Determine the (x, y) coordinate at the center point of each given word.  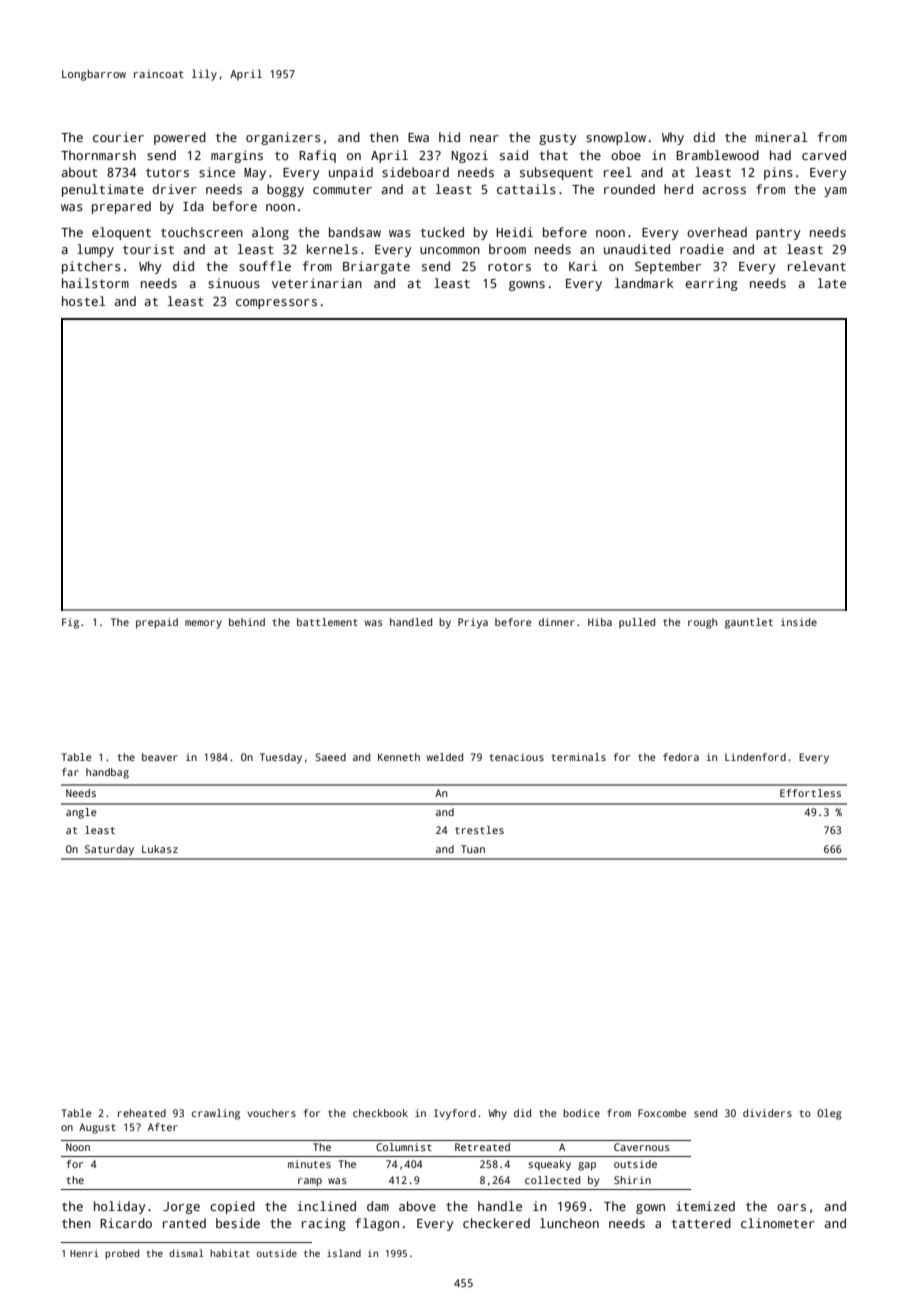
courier (118, 137)
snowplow (616, 138)
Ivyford (455, 1114)
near (484, 138)
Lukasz (160, 849)
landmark (644, 283)
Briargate (376, 267)
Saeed (330, 757)
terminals (579, 757)
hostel (83, 301)
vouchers (271, 1113)
